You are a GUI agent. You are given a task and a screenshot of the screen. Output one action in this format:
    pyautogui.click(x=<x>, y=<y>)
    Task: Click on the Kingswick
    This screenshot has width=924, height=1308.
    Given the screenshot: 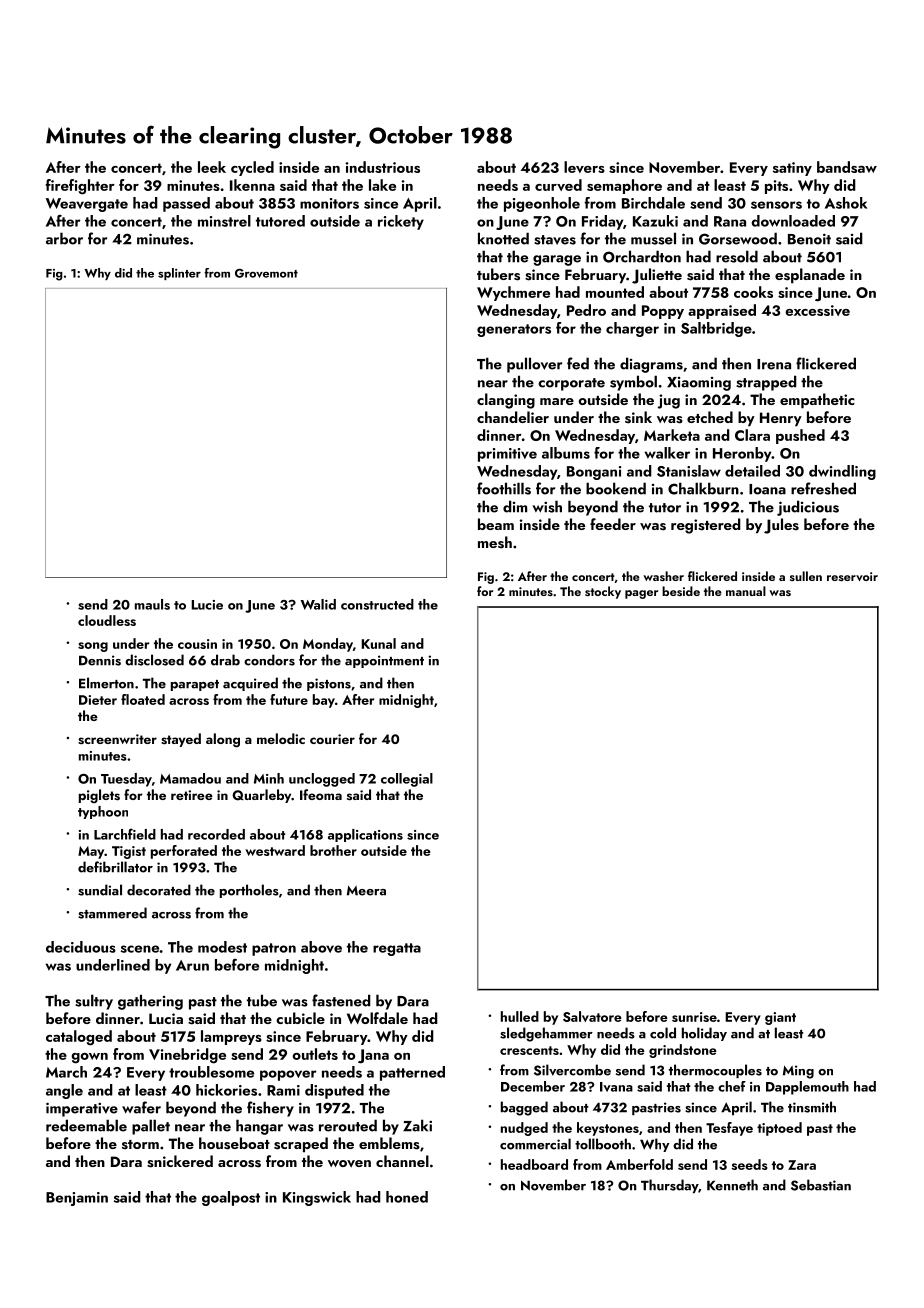 What is the action you would take?
    pyautogui.click(x=317, y=1198)
